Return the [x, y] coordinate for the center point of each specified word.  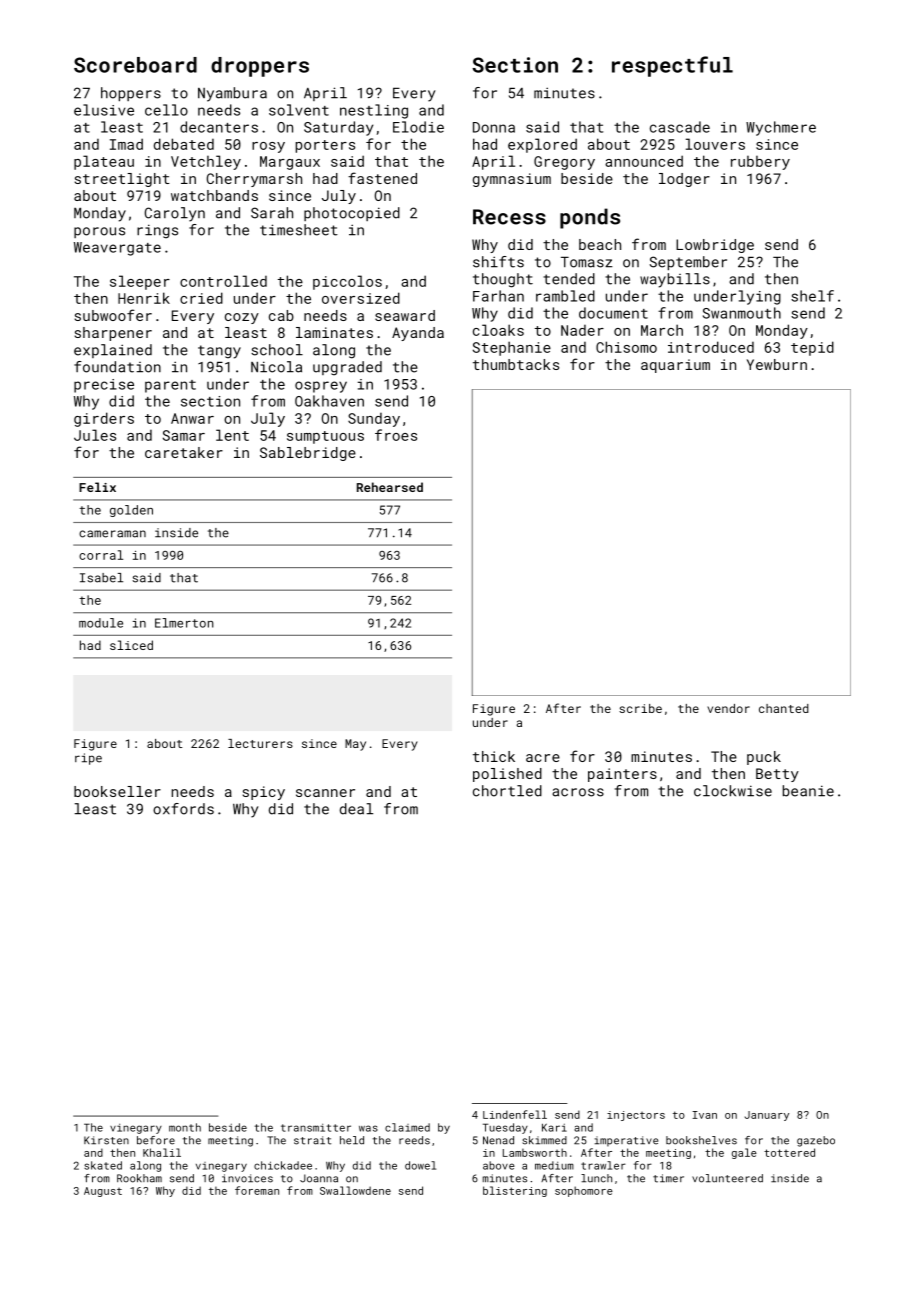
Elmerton [184, 623]
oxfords [183, 809]
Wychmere [781, 128]
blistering [515, 1191]
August [103, 1192]
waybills [675, 280]
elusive [104, 110]
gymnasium [512, 180]
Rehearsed [390, 487]
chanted [784, 708]
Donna [494, 127]
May [355, 745]
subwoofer [113, 315]
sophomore [584, 1191]
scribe [640, 708]
